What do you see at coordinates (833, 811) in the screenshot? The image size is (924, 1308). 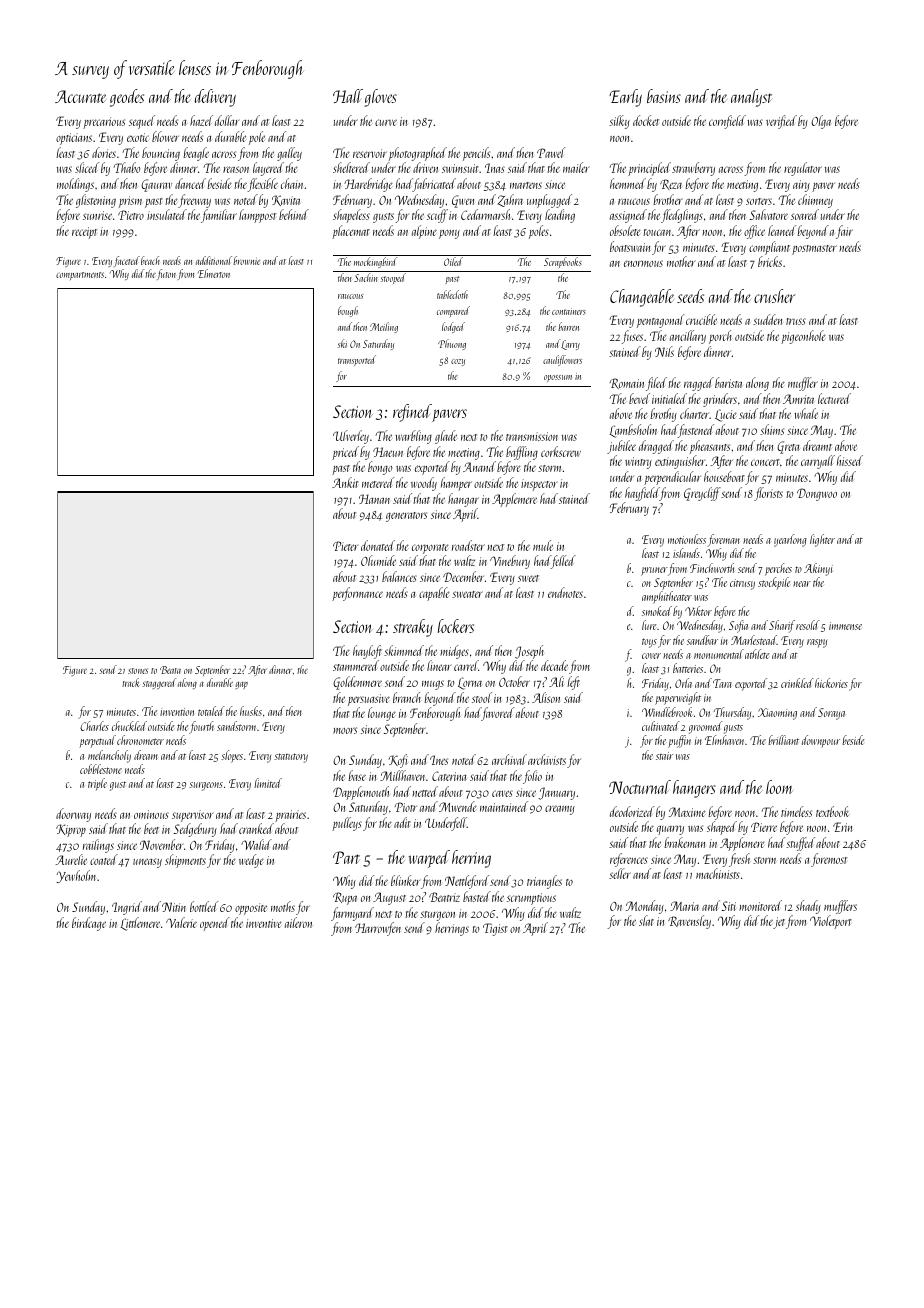 I see `textbook` at bounding box center [833, 811].
